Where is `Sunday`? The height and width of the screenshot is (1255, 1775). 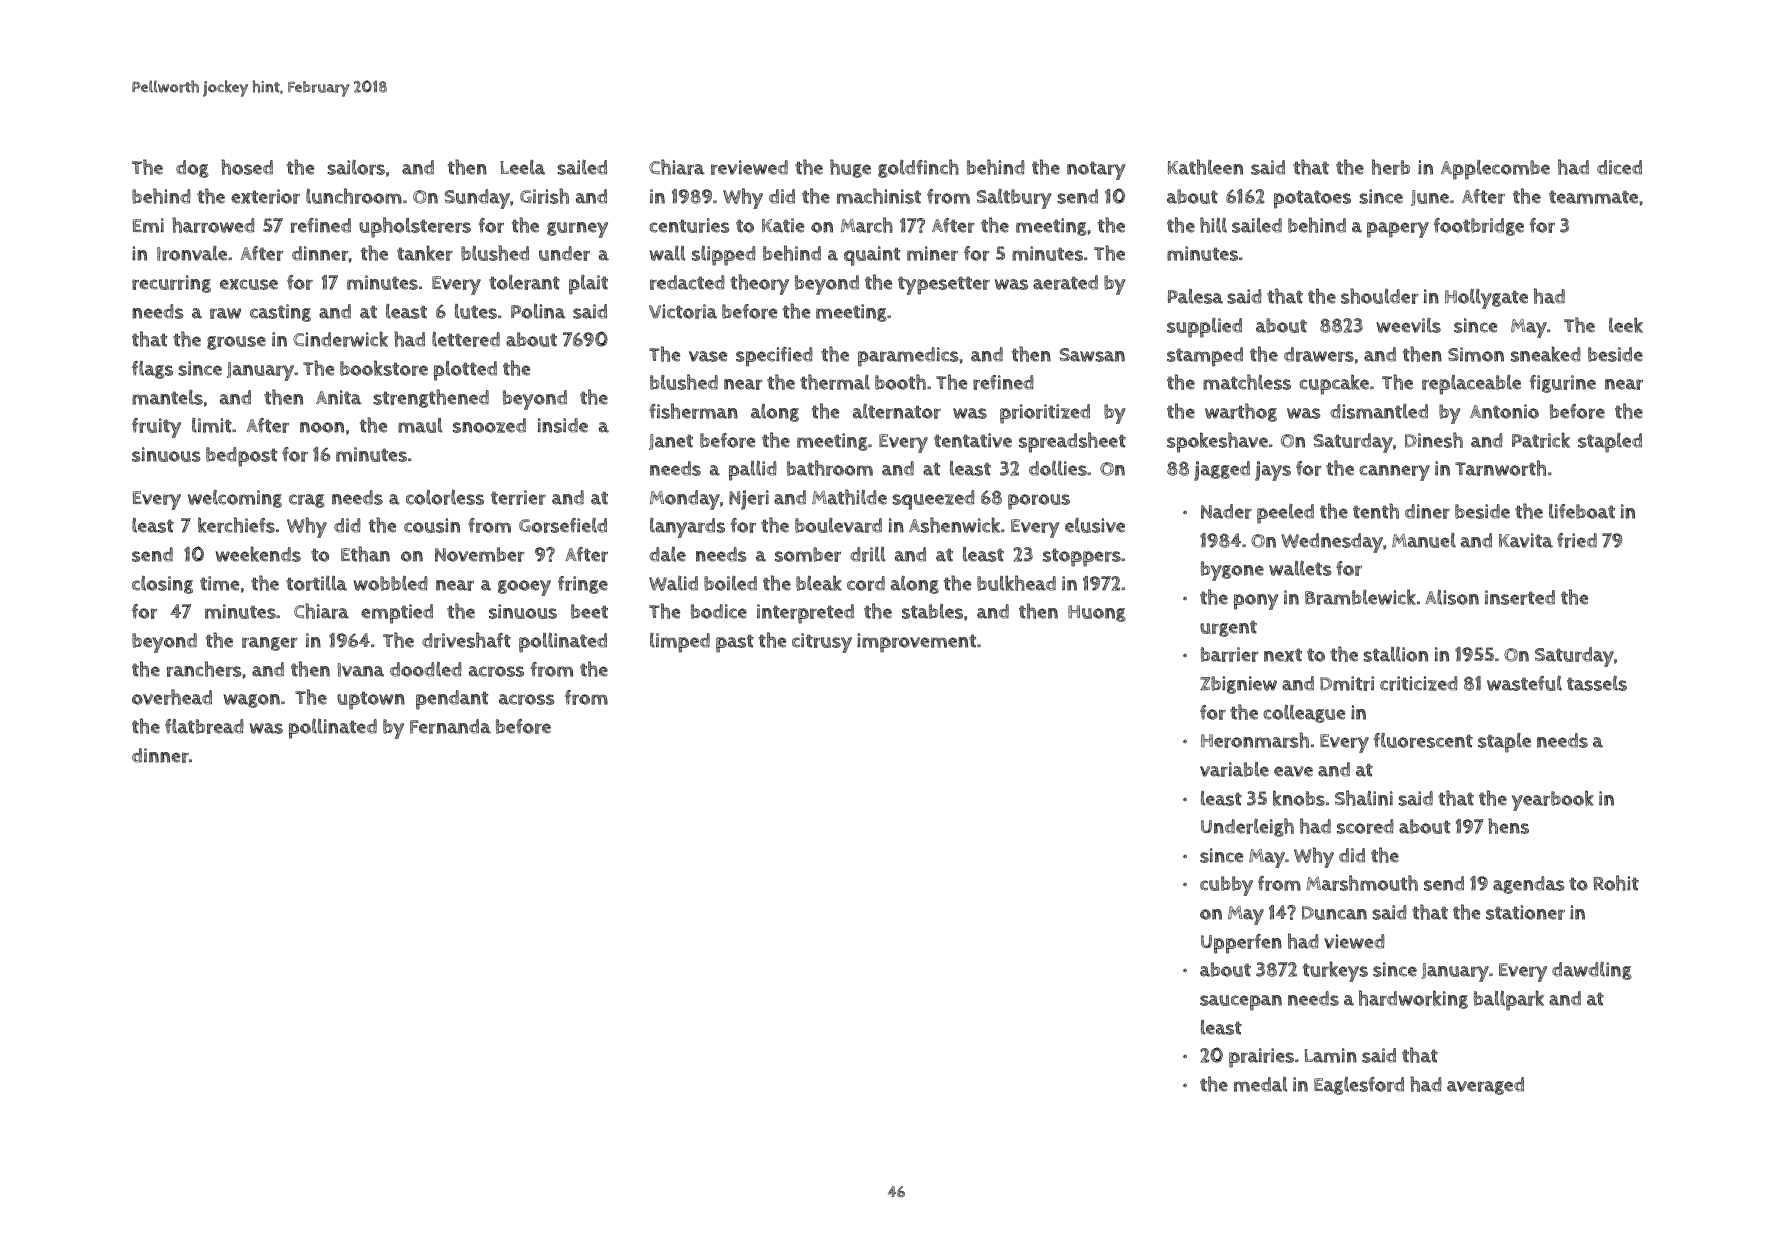 Sunday is located at coordinates (477, 199).
